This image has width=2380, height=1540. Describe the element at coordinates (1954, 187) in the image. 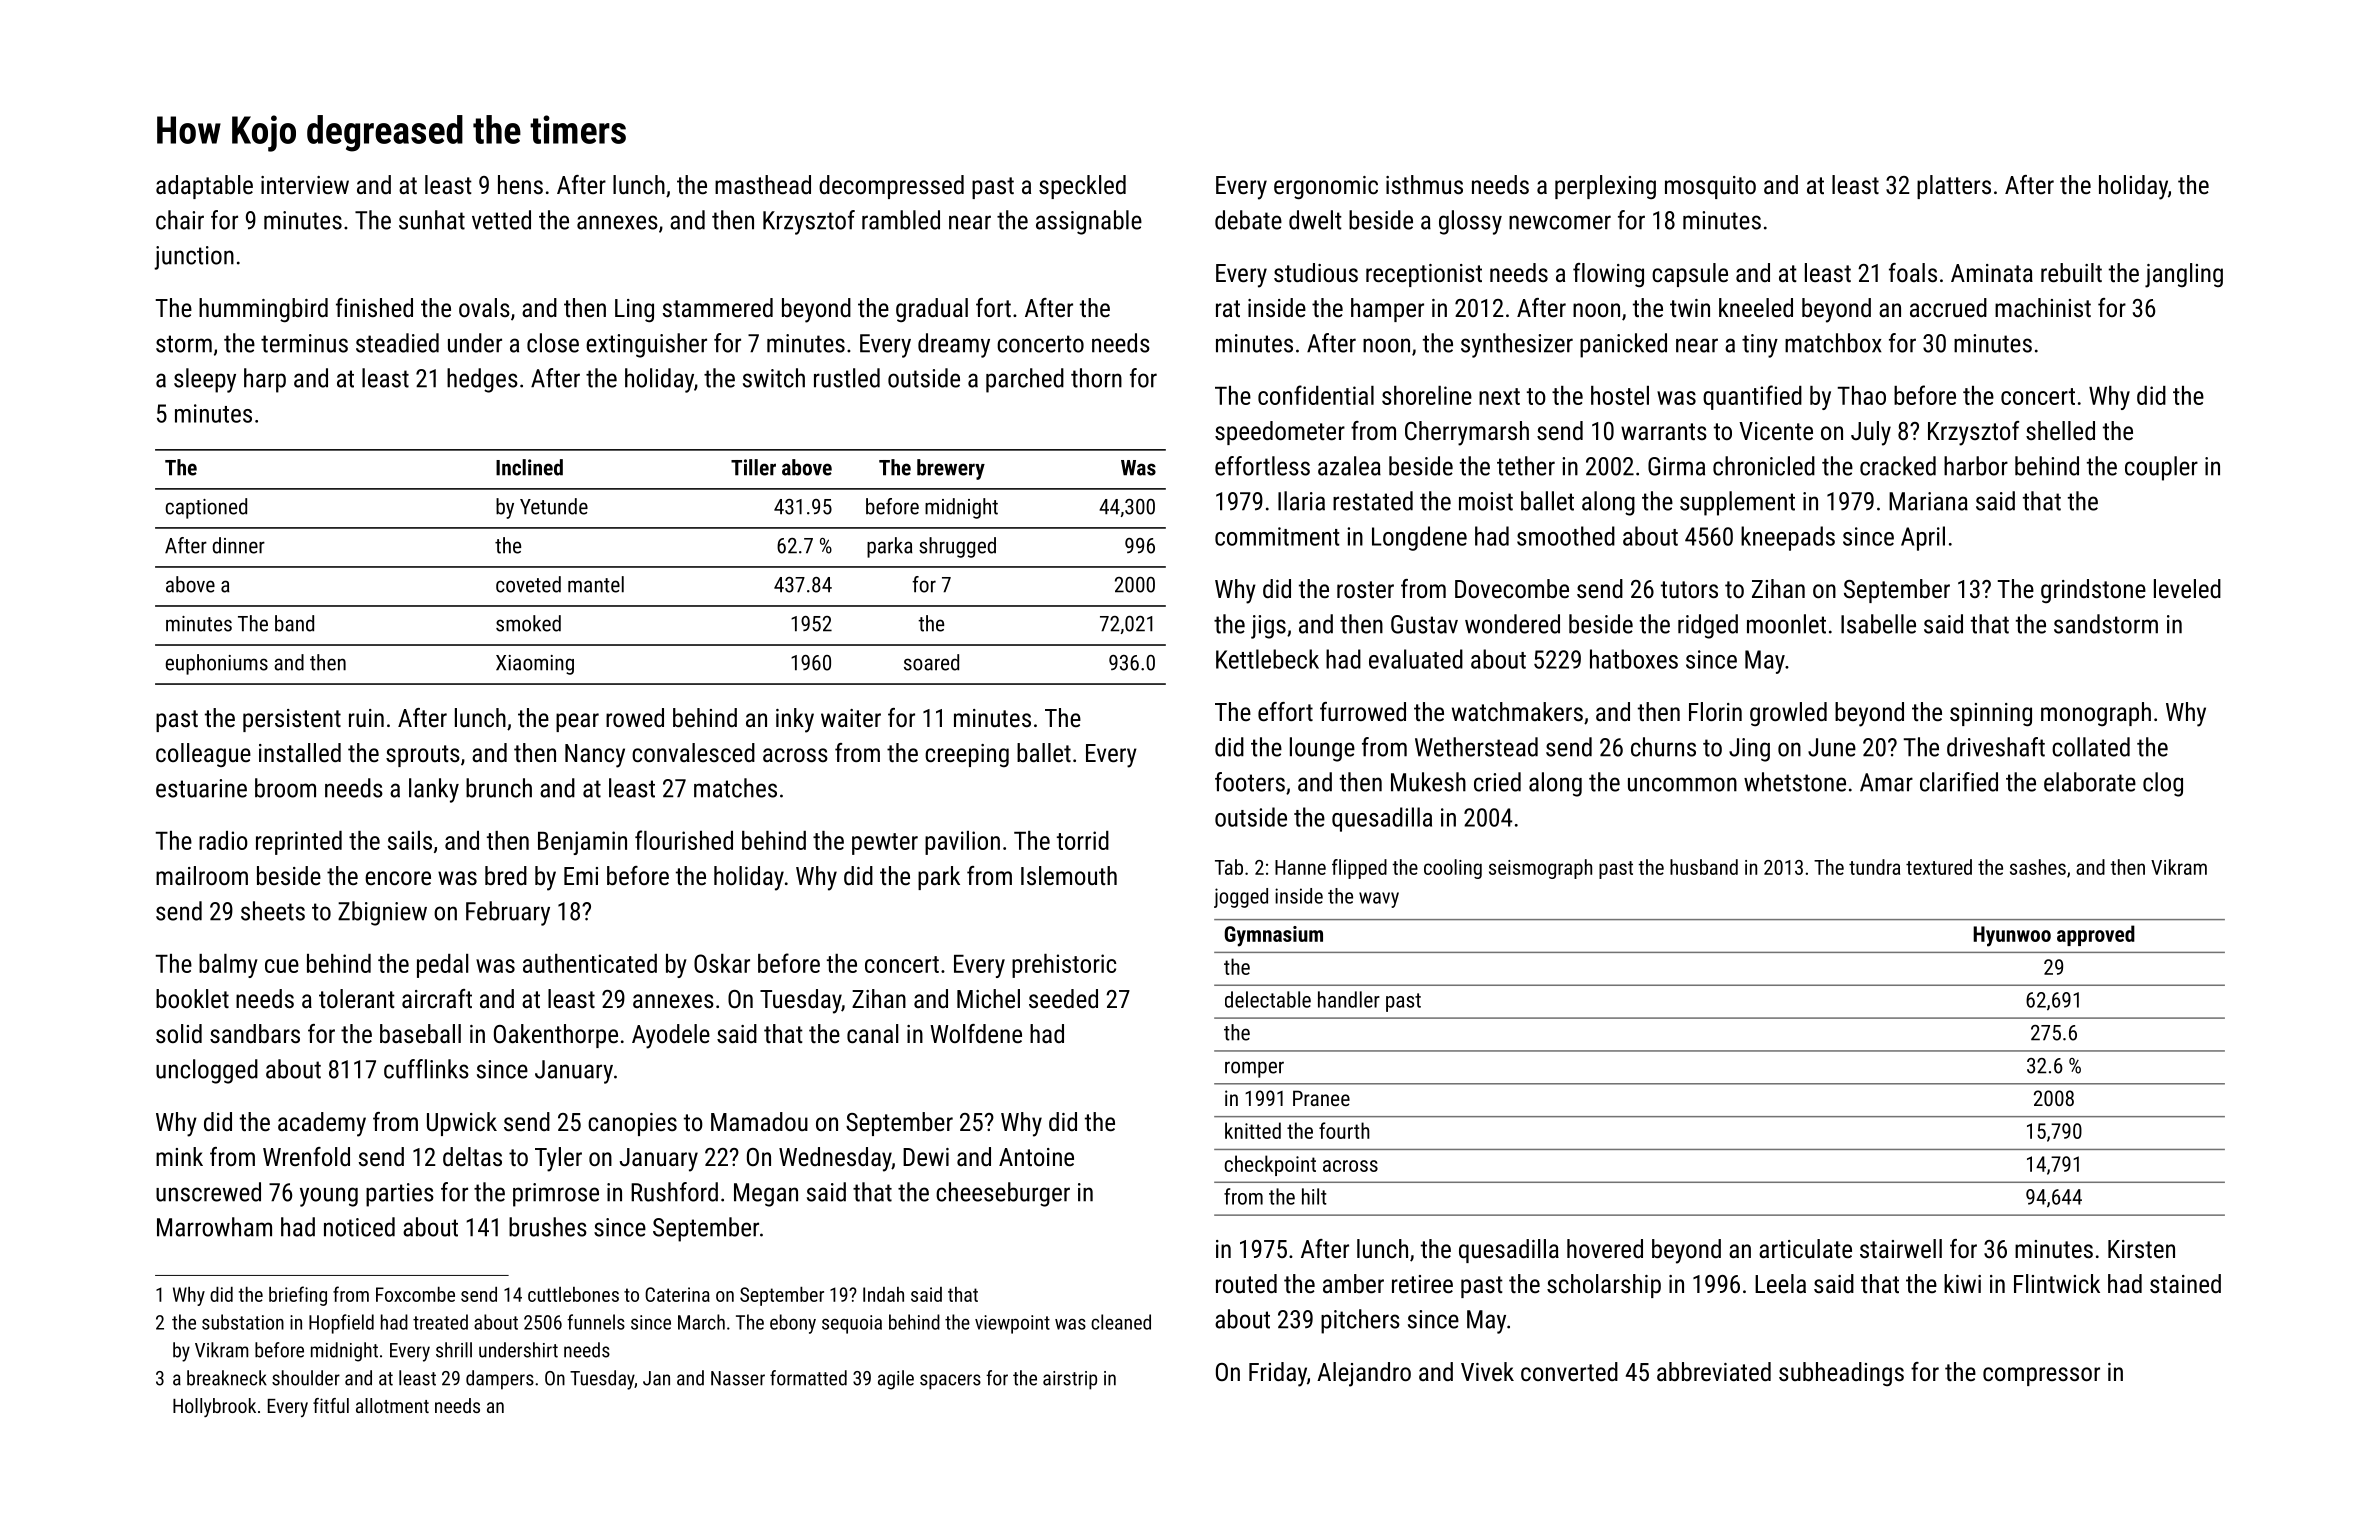

I see `platters` at that location.
